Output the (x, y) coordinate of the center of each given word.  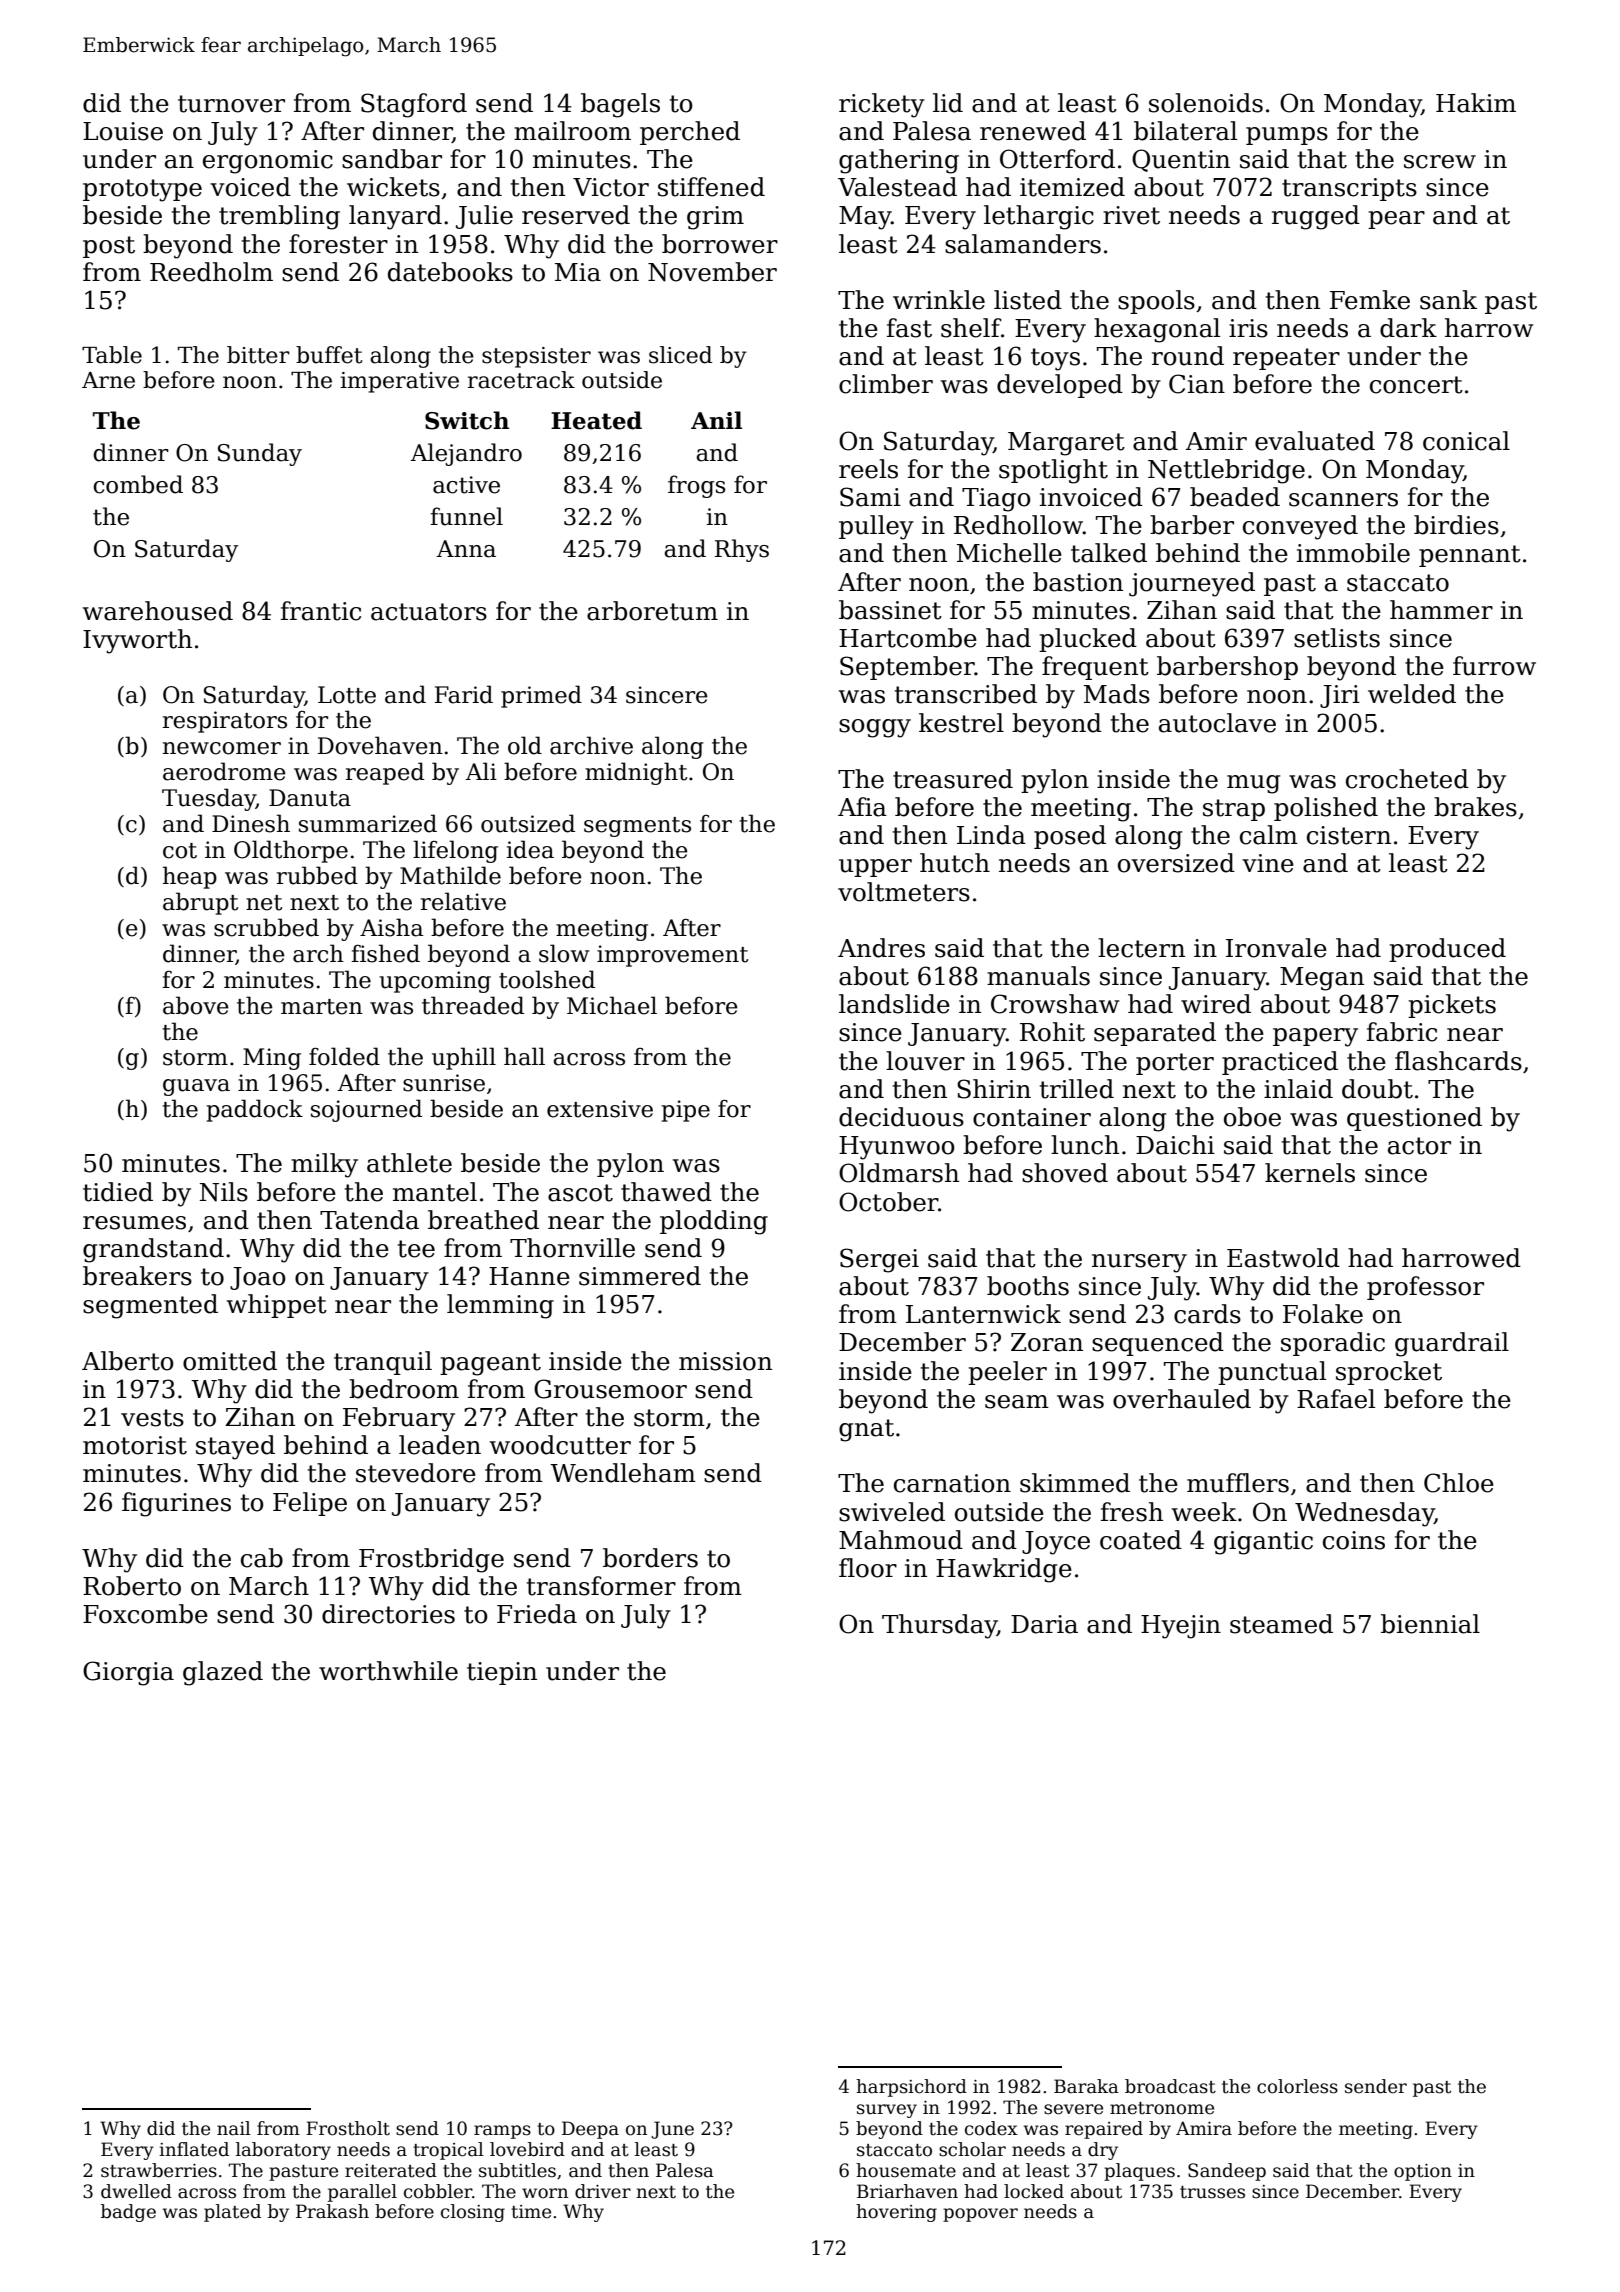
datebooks (450, 272)
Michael (612, 1005)
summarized (368, 823)
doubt (1377, 1089)
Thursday (939, 1626)
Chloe (1459, 1483)
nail (234, 2128)
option (1423, 2172)
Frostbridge (431, 1560)
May (865, 218)
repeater (1286, 359)
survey (887, 2111)
